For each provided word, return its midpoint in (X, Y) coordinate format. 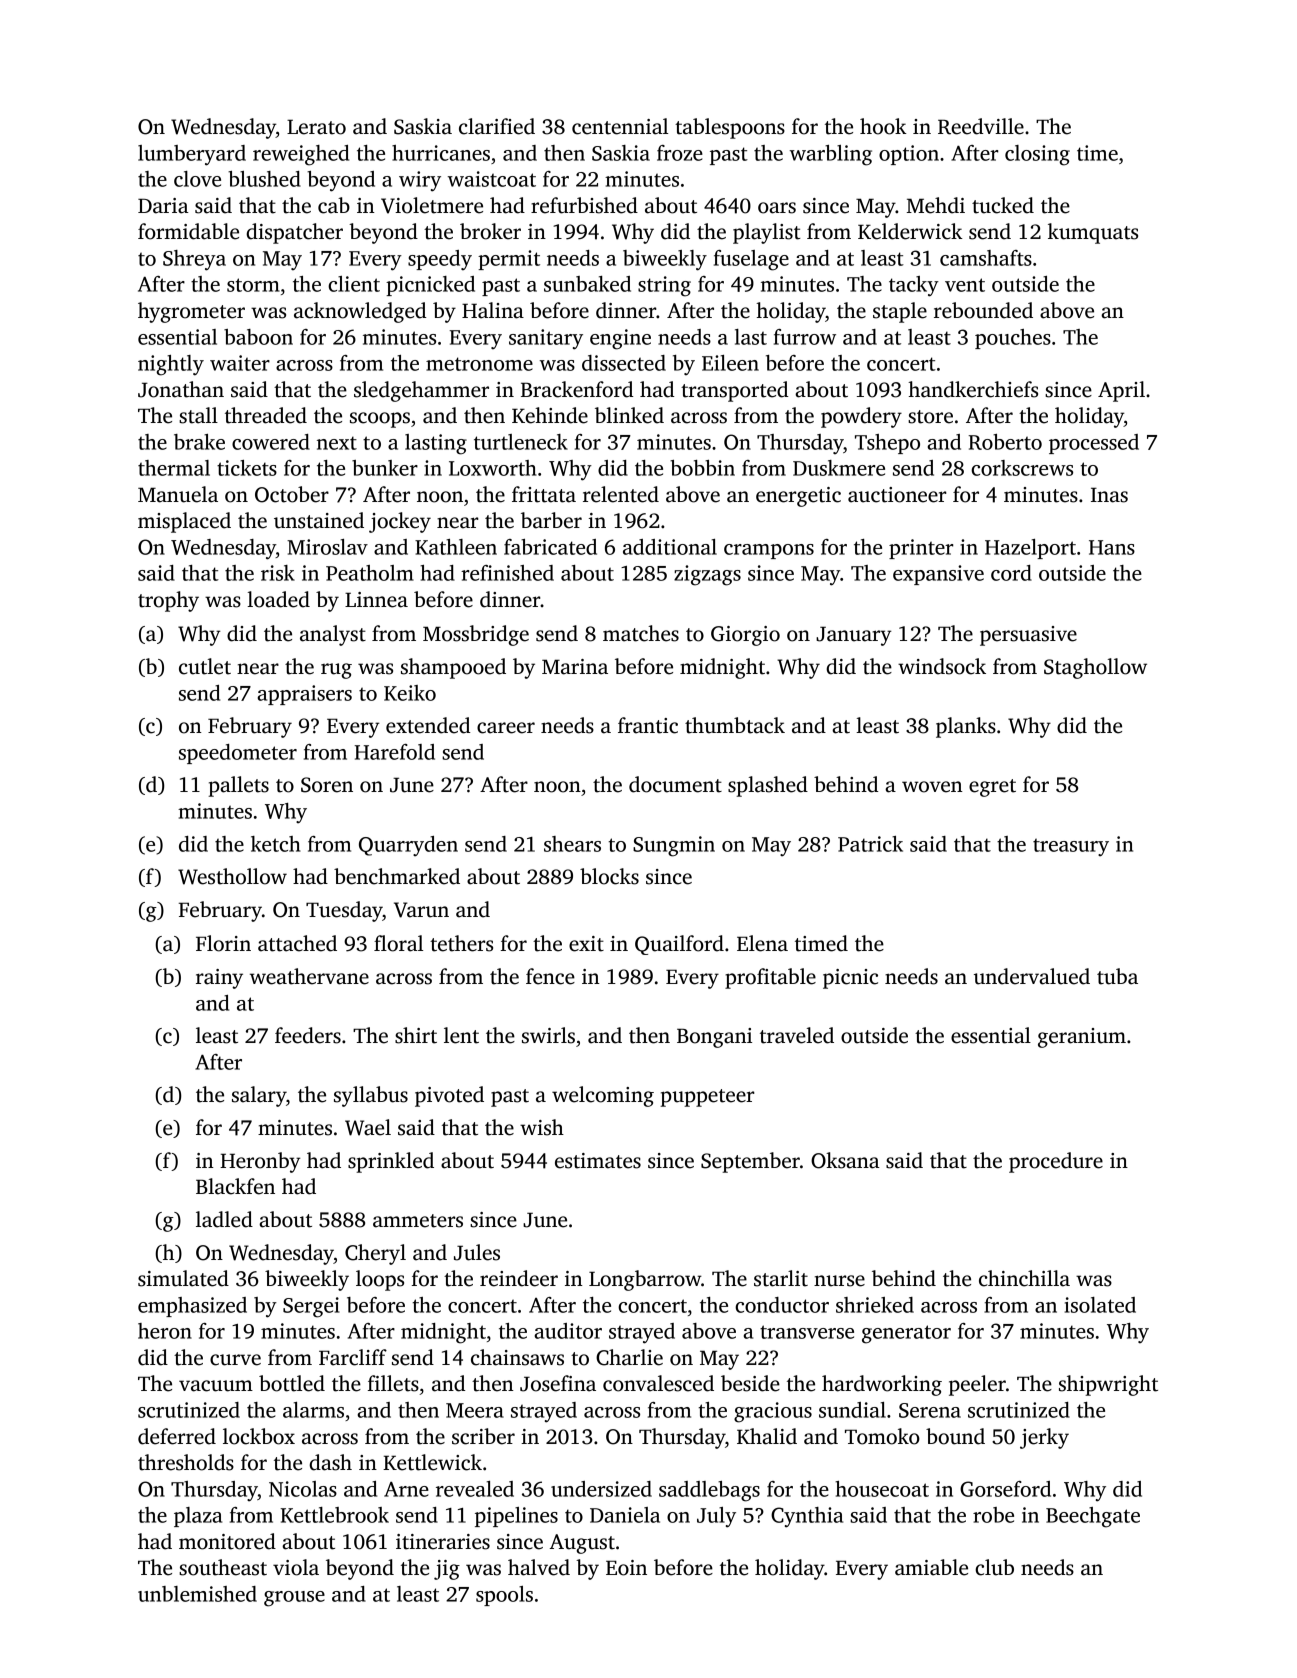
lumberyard (192, 155)
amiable (931, 1567)
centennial (620, 126)
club (994, 1567)
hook (883, 126)
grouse (294, 1599)
